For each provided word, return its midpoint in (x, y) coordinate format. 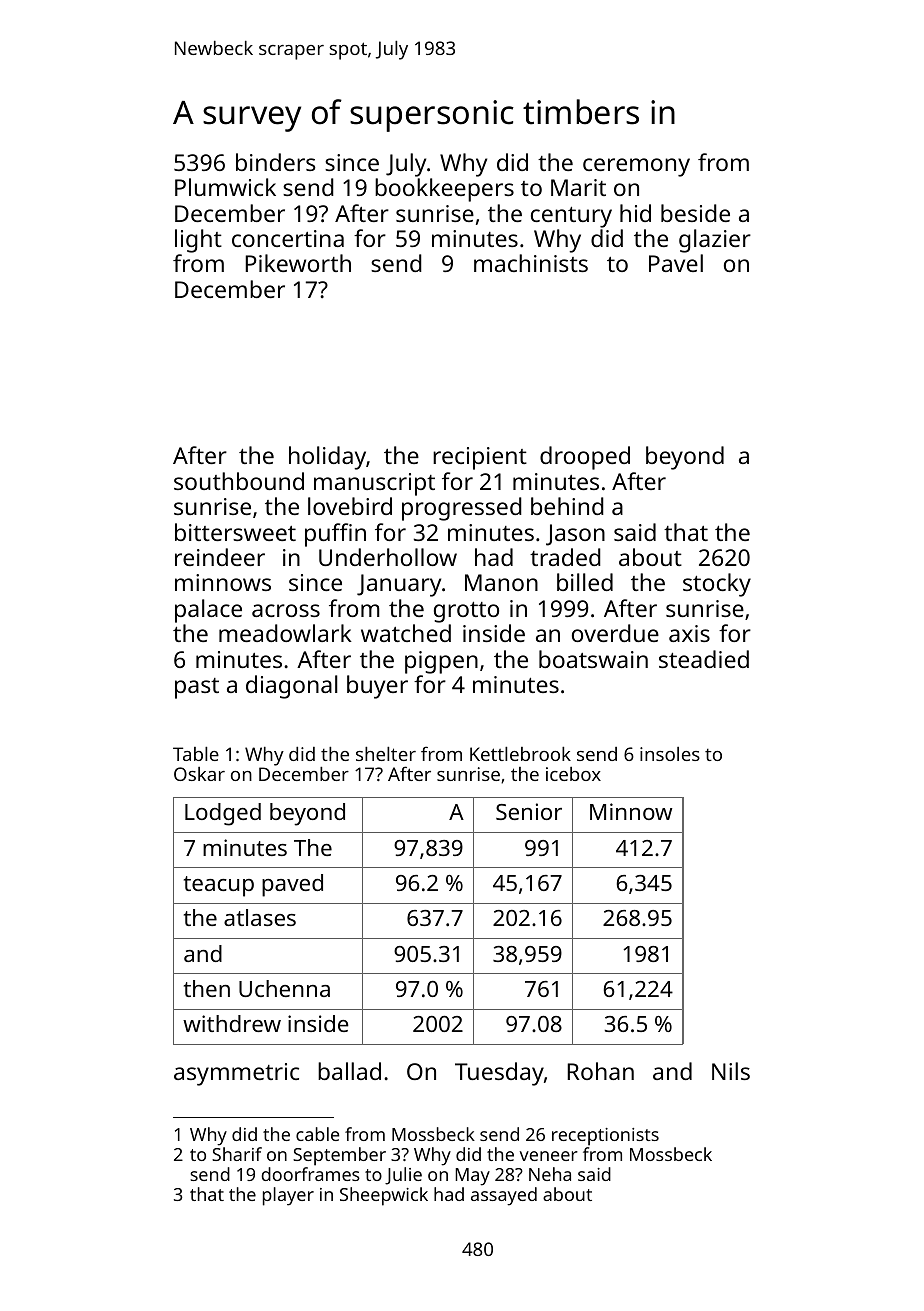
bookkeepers (444, 190)
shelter (386, 754)
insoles (670, 754)
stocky (717, 585)
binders (276, 162)
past (197, 688)
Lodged (223, 814)
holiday (327, 458)
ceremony (636, 167)
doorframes (311, 1174)
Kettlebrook (520, 754)
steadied (704, 659)
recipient (480, 458)
